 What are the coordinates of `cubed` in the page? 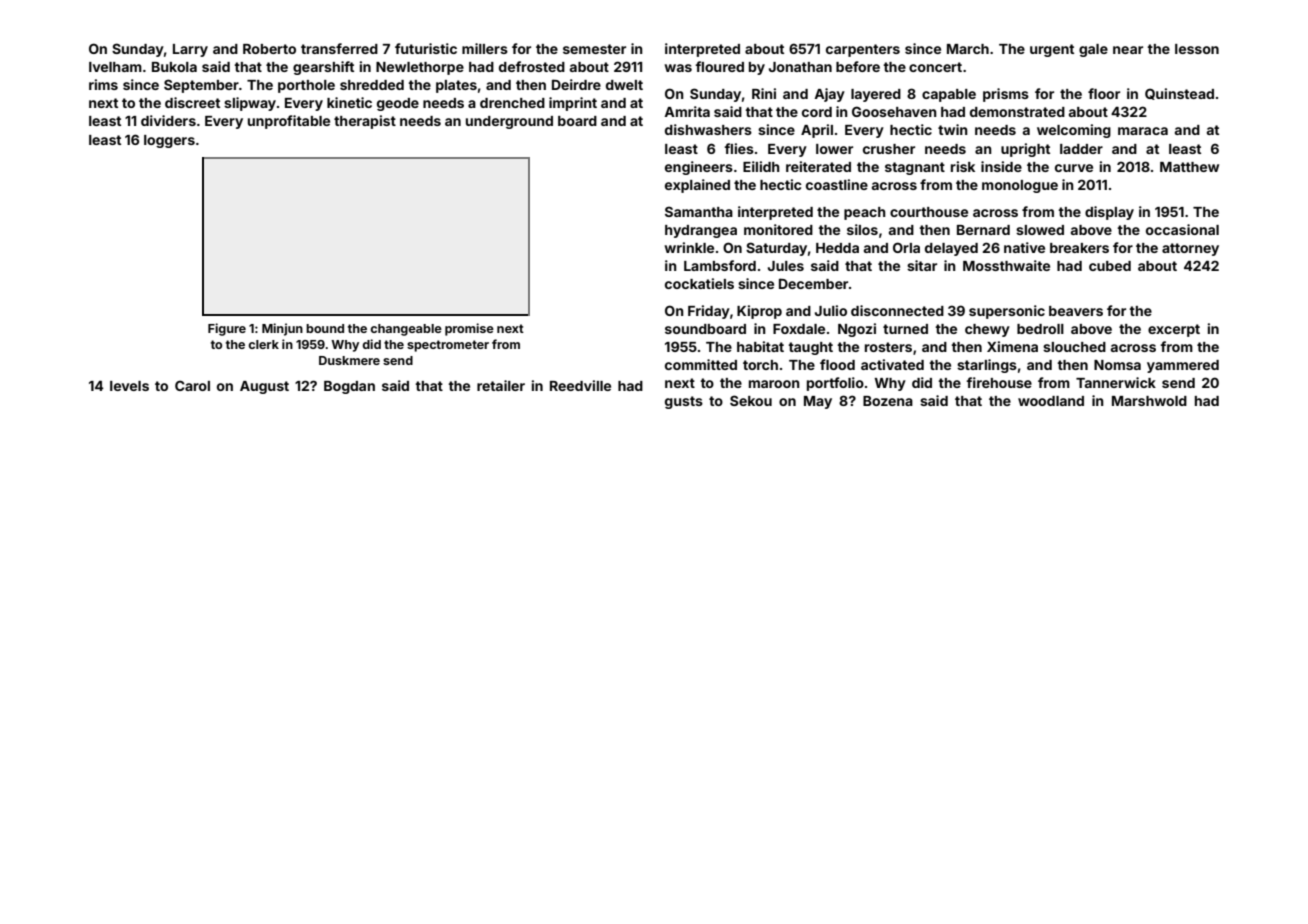 It's located at (1110, 266).
